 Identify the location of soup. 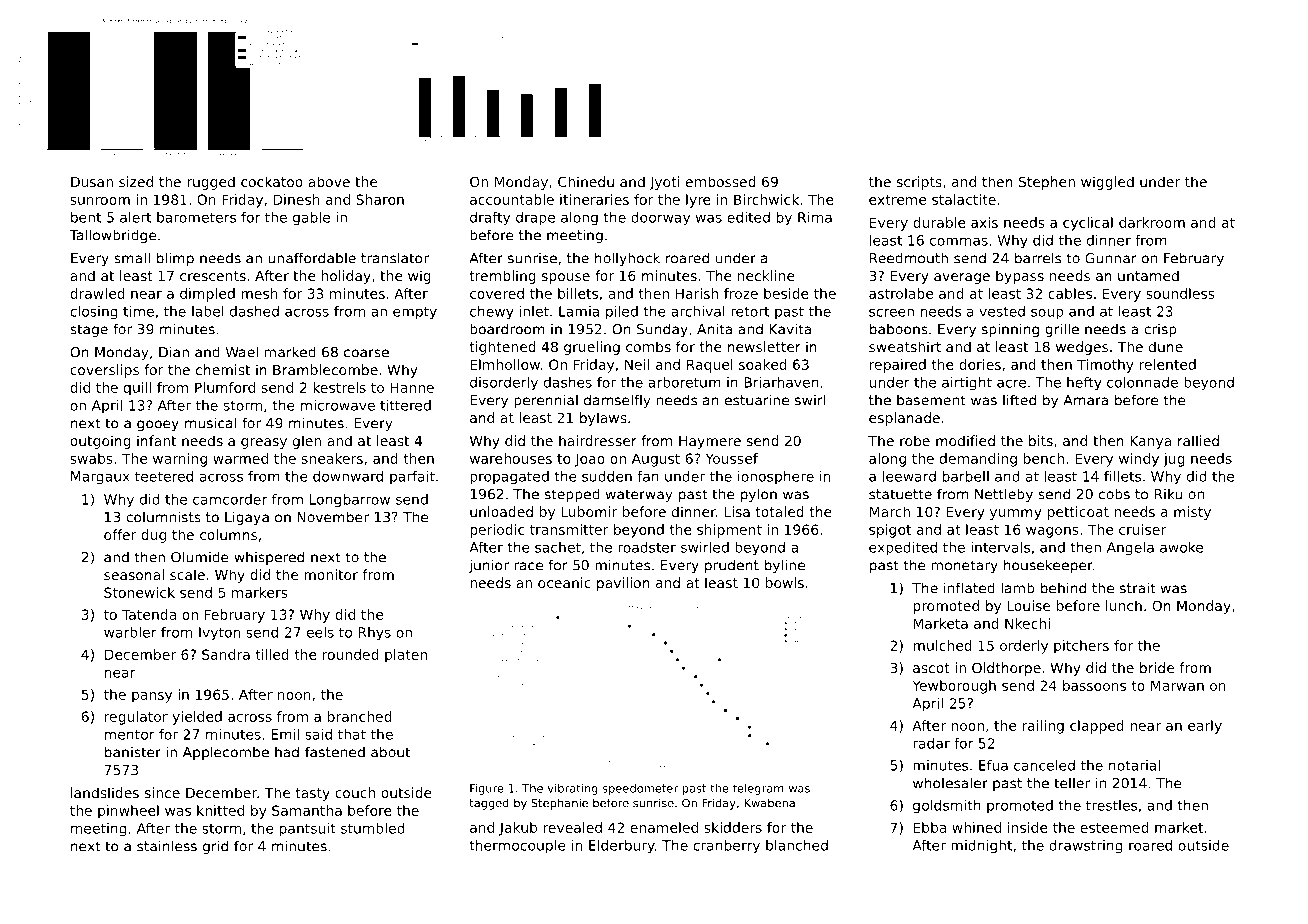
(1047, 314).
